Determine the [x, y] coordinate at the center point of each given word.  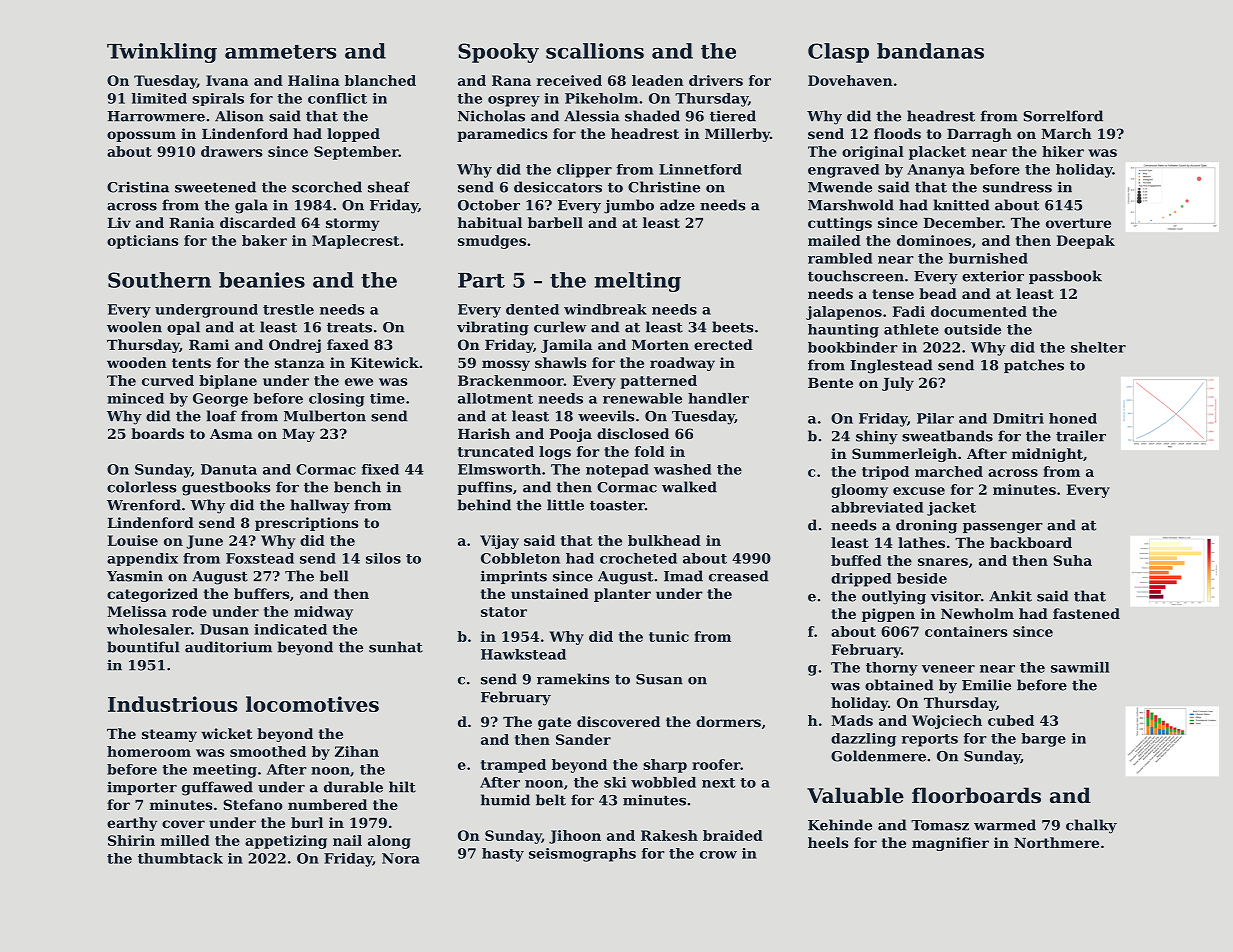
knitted [961, 205]
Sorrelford [1063, 116]
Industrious [172, 704]
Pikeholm [601, 98]
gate [554, 723]
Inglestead [891, 366]
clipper [584, 171]
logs [555, 453]
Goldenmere [878, 756]
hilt [402, 787]
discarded [258, 222]
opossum [141, 136]
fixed [380, 469]
